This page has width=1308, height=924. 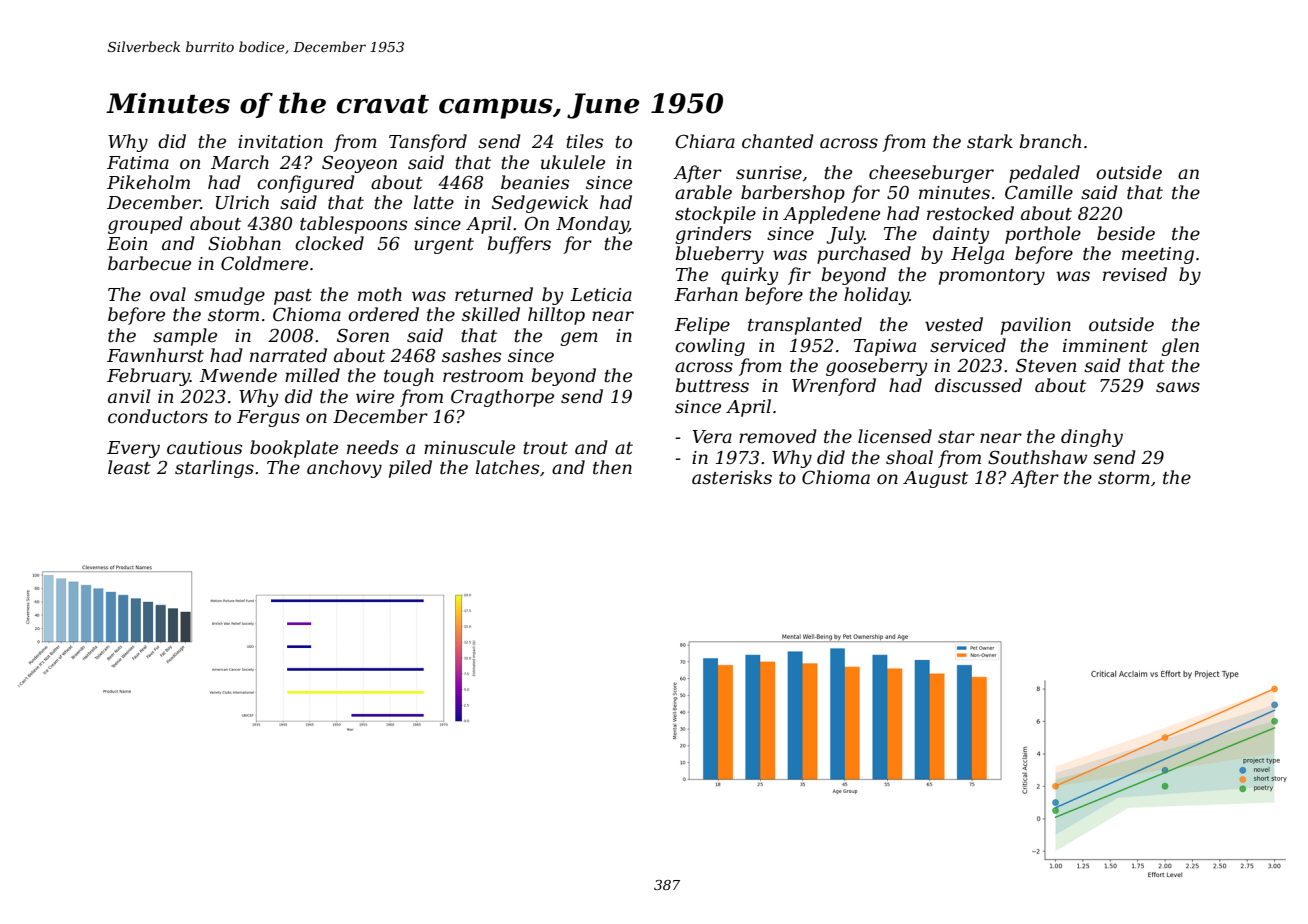 What do you see at coordinates (519, 245) in the page?
I see `buffers` at bounding box center [519, 245].
